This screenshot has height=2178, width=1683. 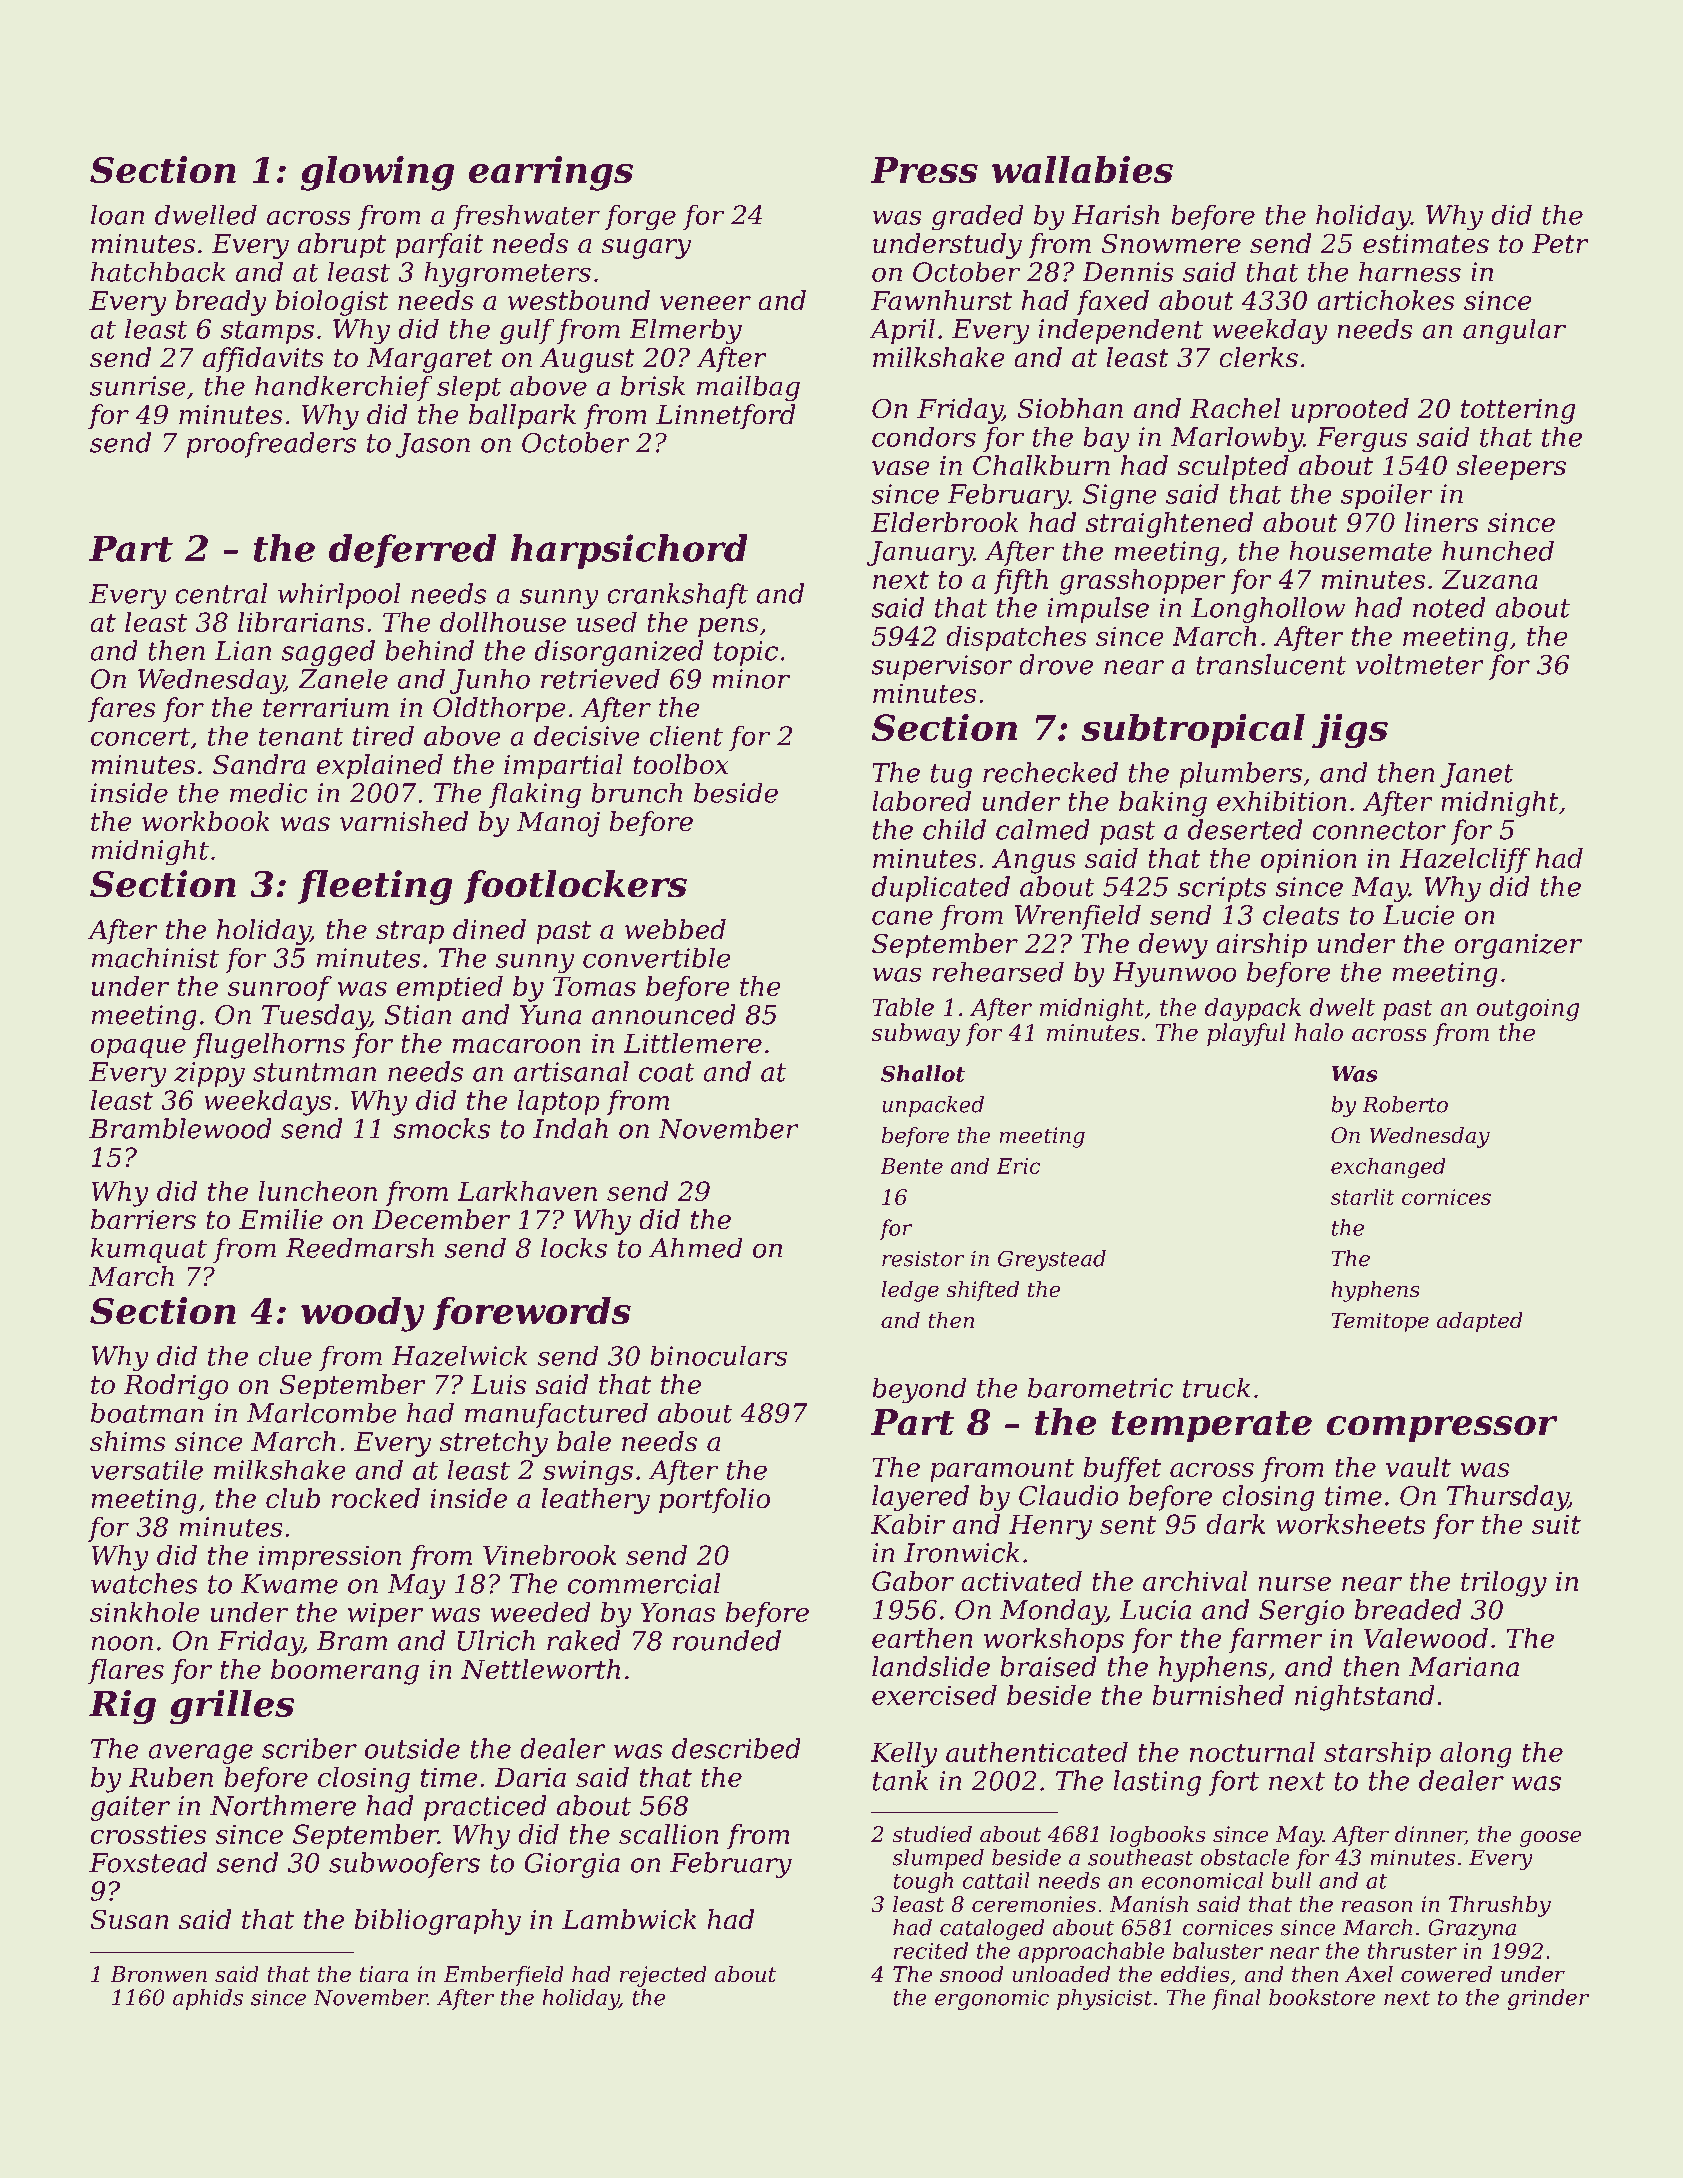 What do you see at coordinates (1155, 1610) in the screenshot?
I see `Lucia` at bounding box center [1155, 1610].
